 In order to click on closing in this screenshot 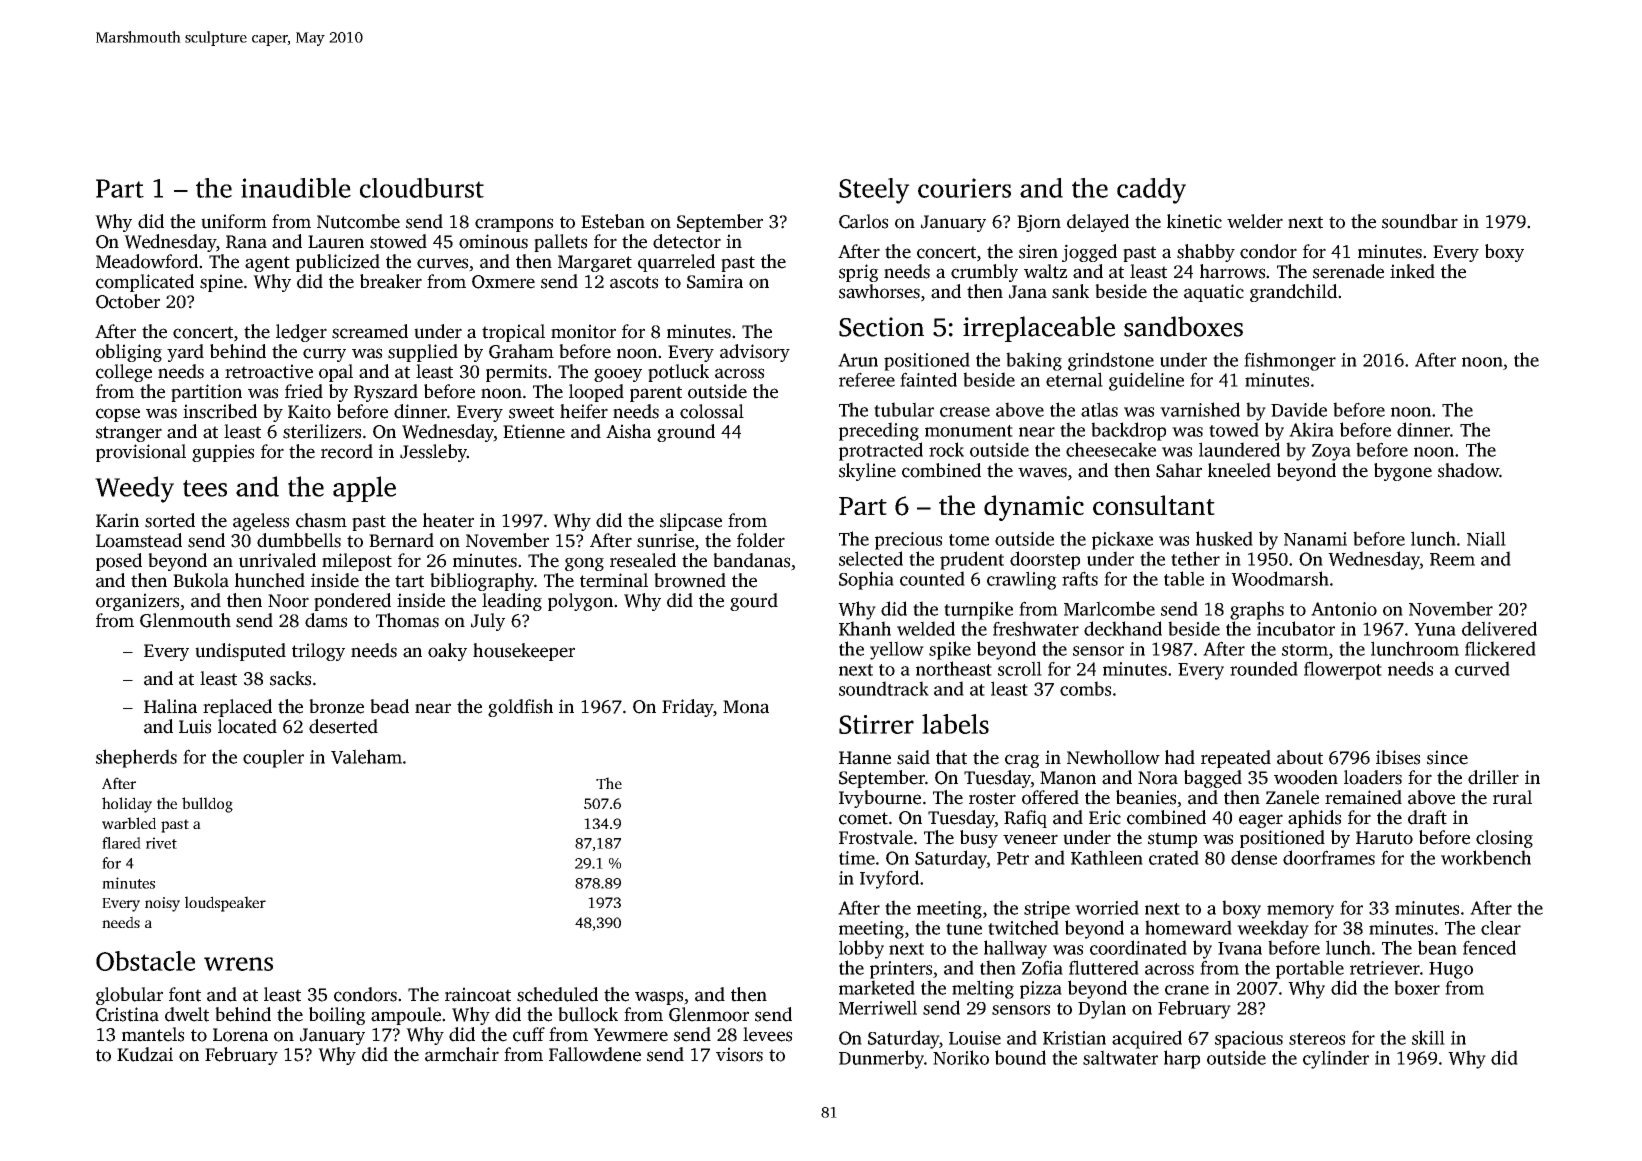, I will do `click(1504, 839)`.
